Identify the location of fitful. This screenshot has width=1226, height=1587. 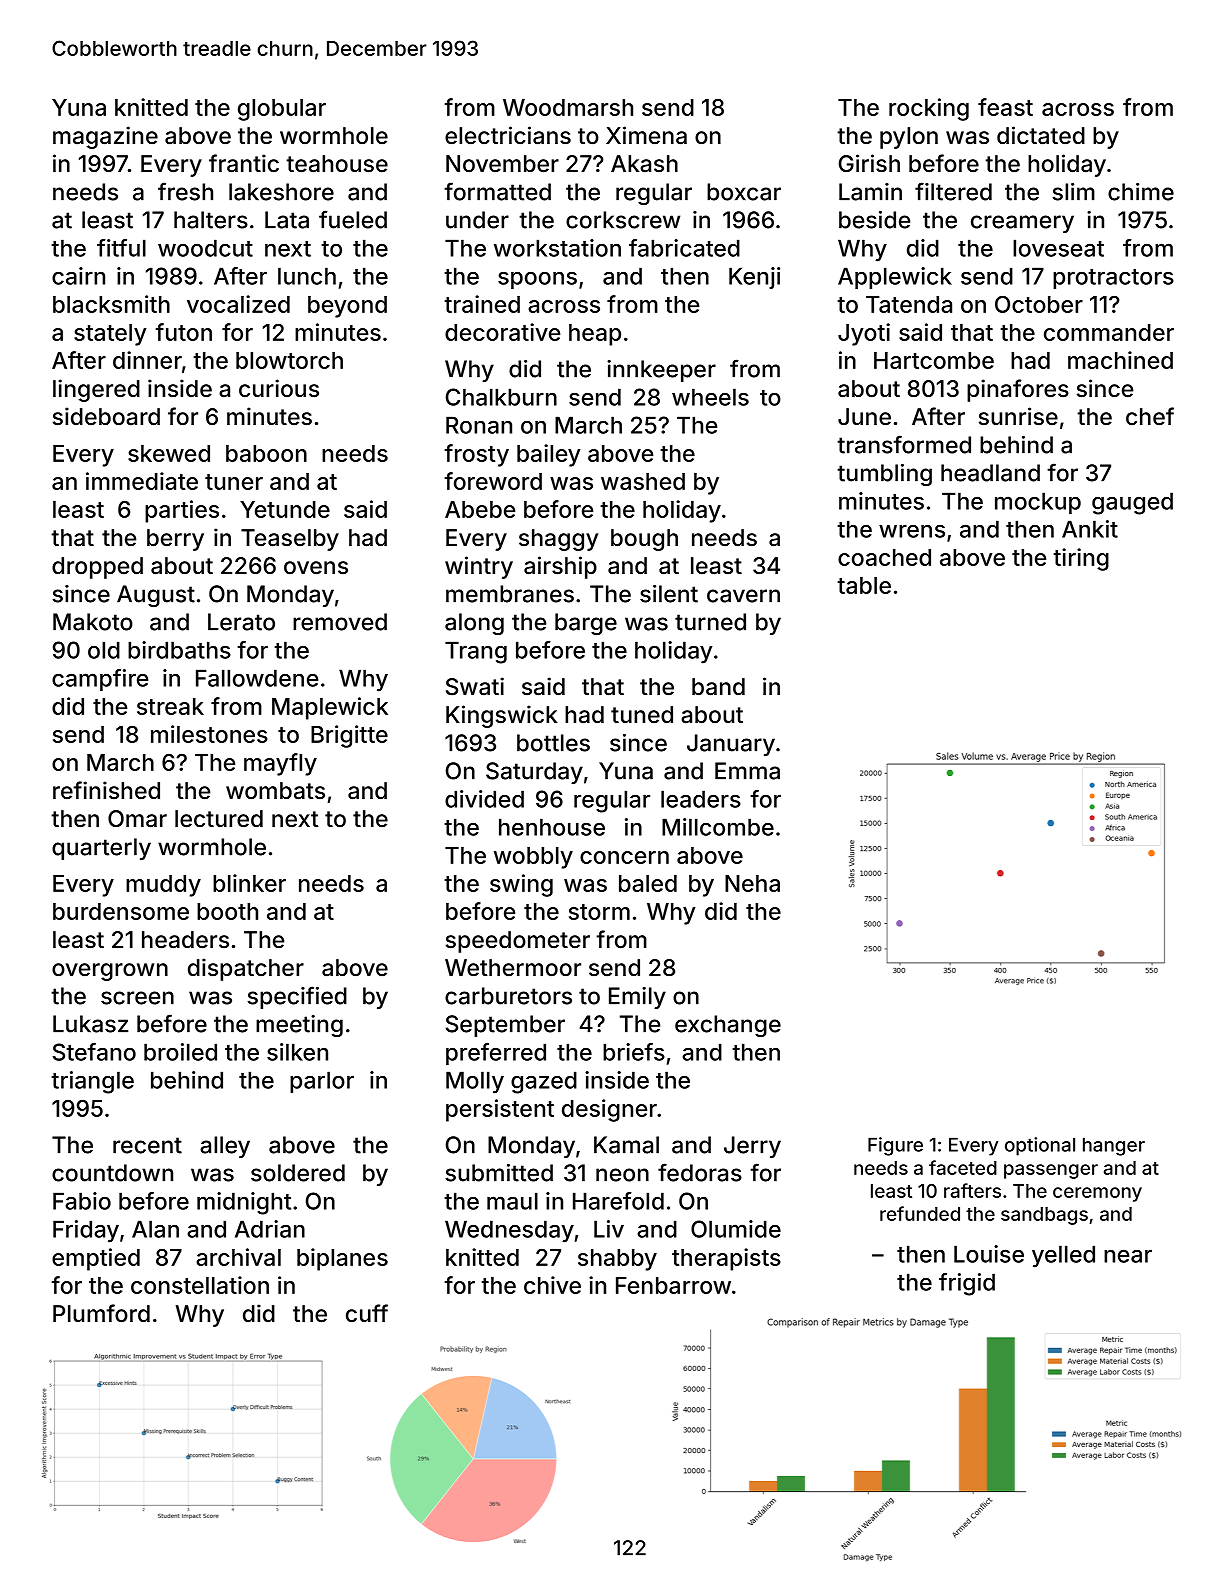
(121, 248).
